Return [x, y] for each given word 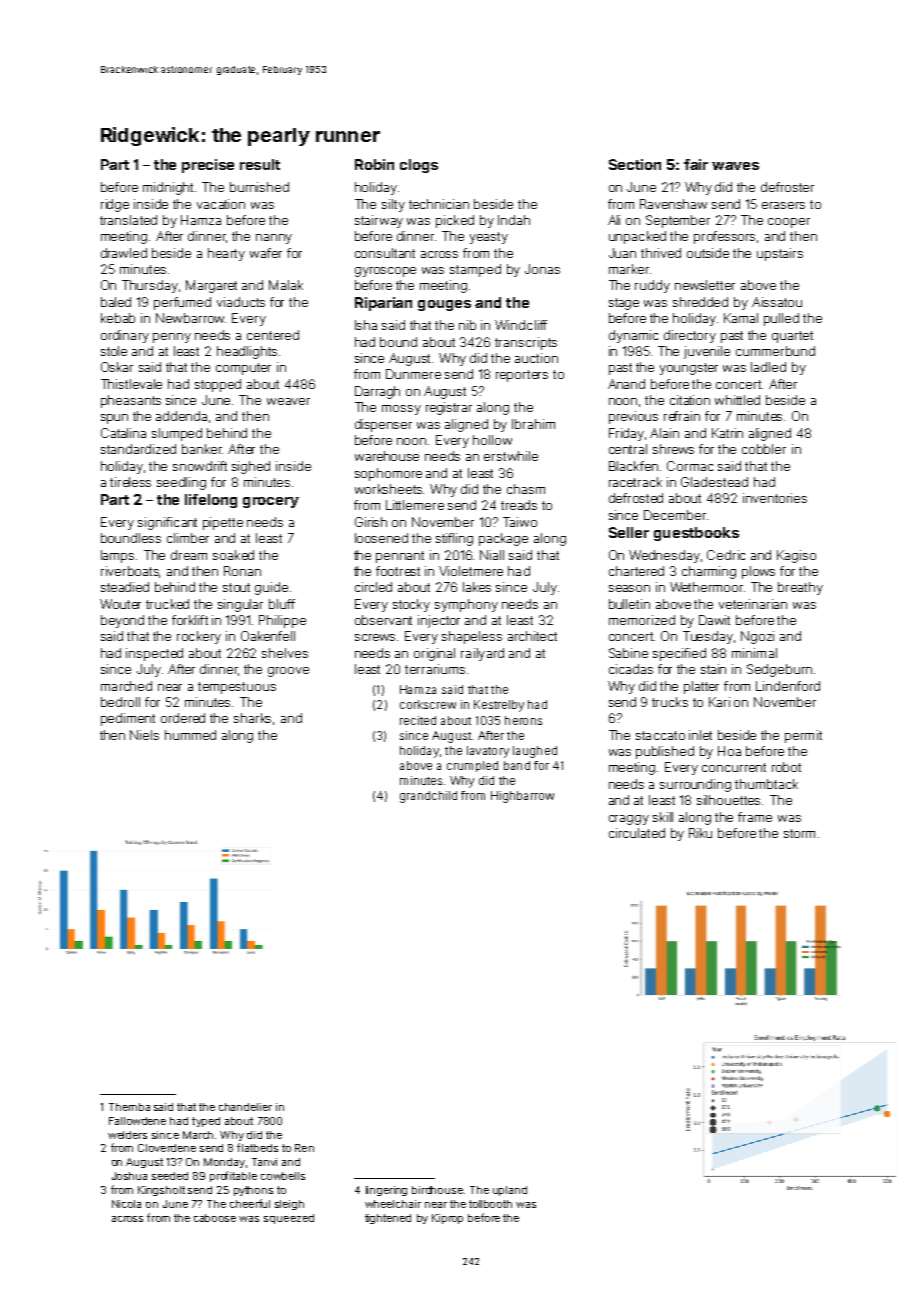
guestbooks [696, 534]
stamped [475, 270]
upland [510, 1191]
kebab [118, 318]
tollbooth [490, 1204]
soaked [233, 555]
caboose [215, 1218]
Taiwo [520, 522]
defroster [787, 187]
